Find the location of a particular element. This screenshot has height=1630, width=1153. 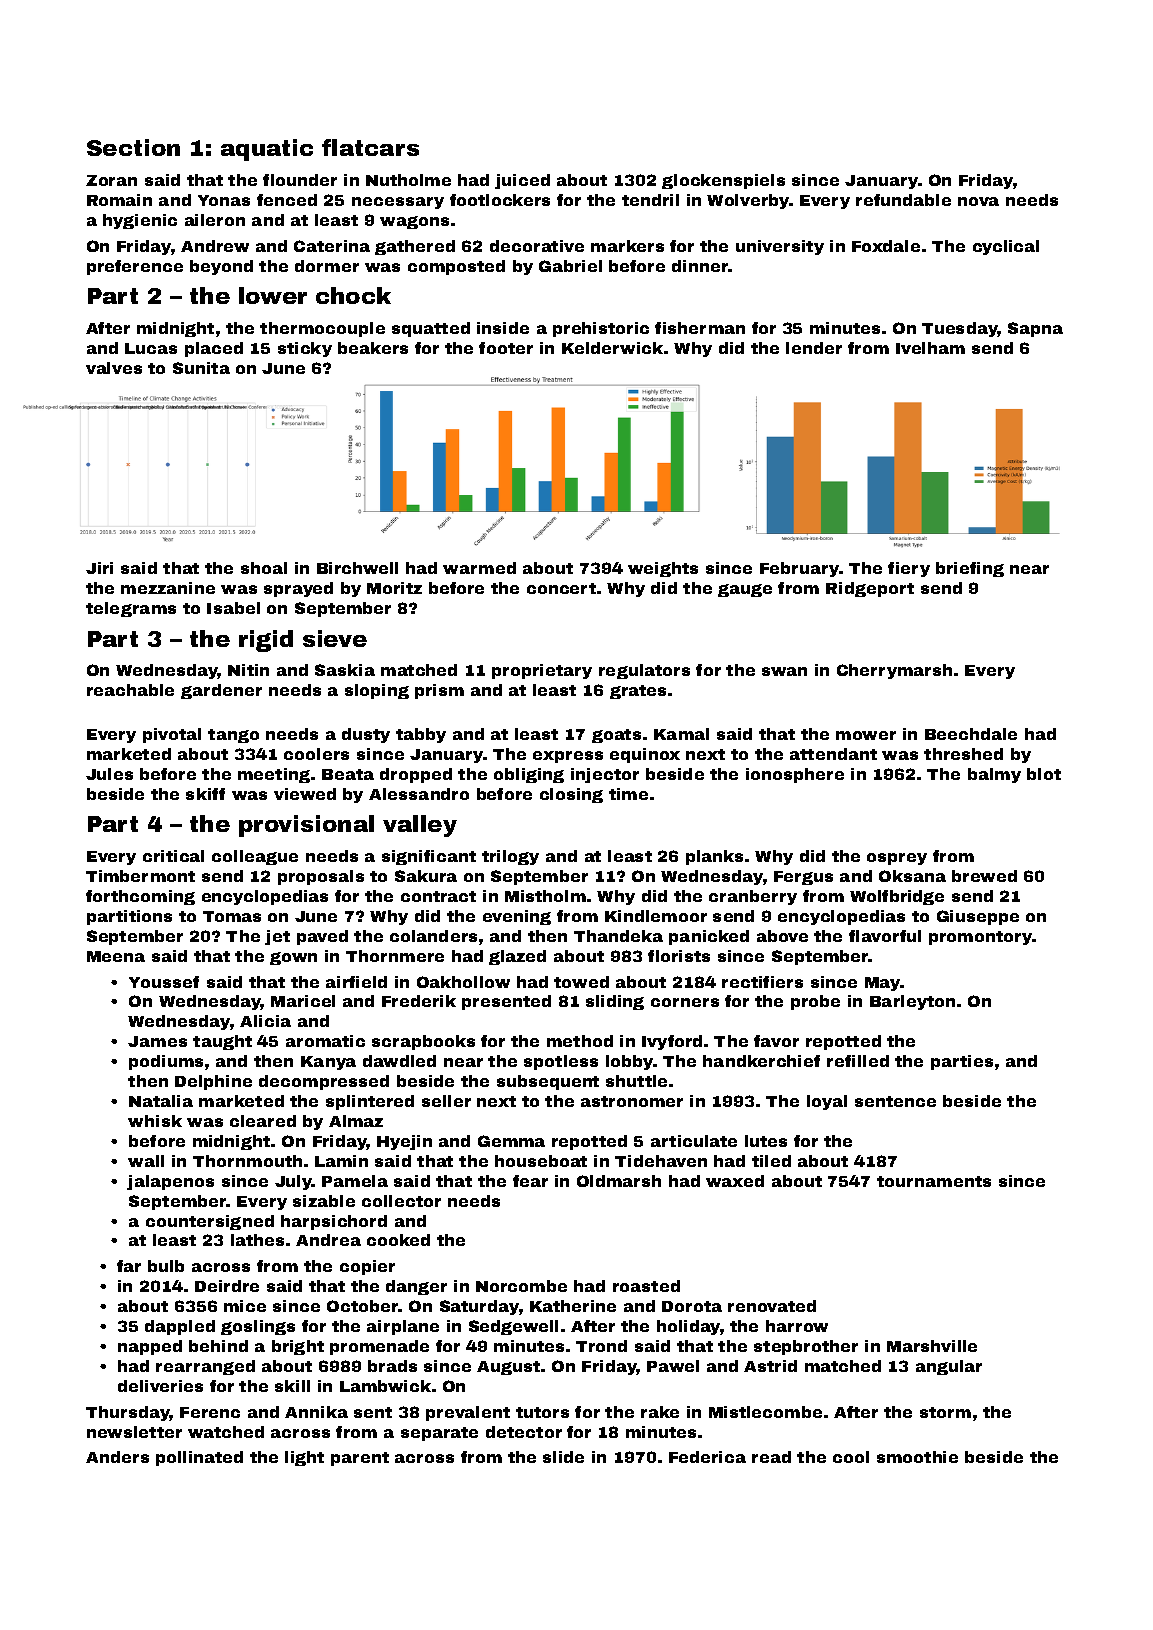

Marshville is located at coordinates (932, 1346).
